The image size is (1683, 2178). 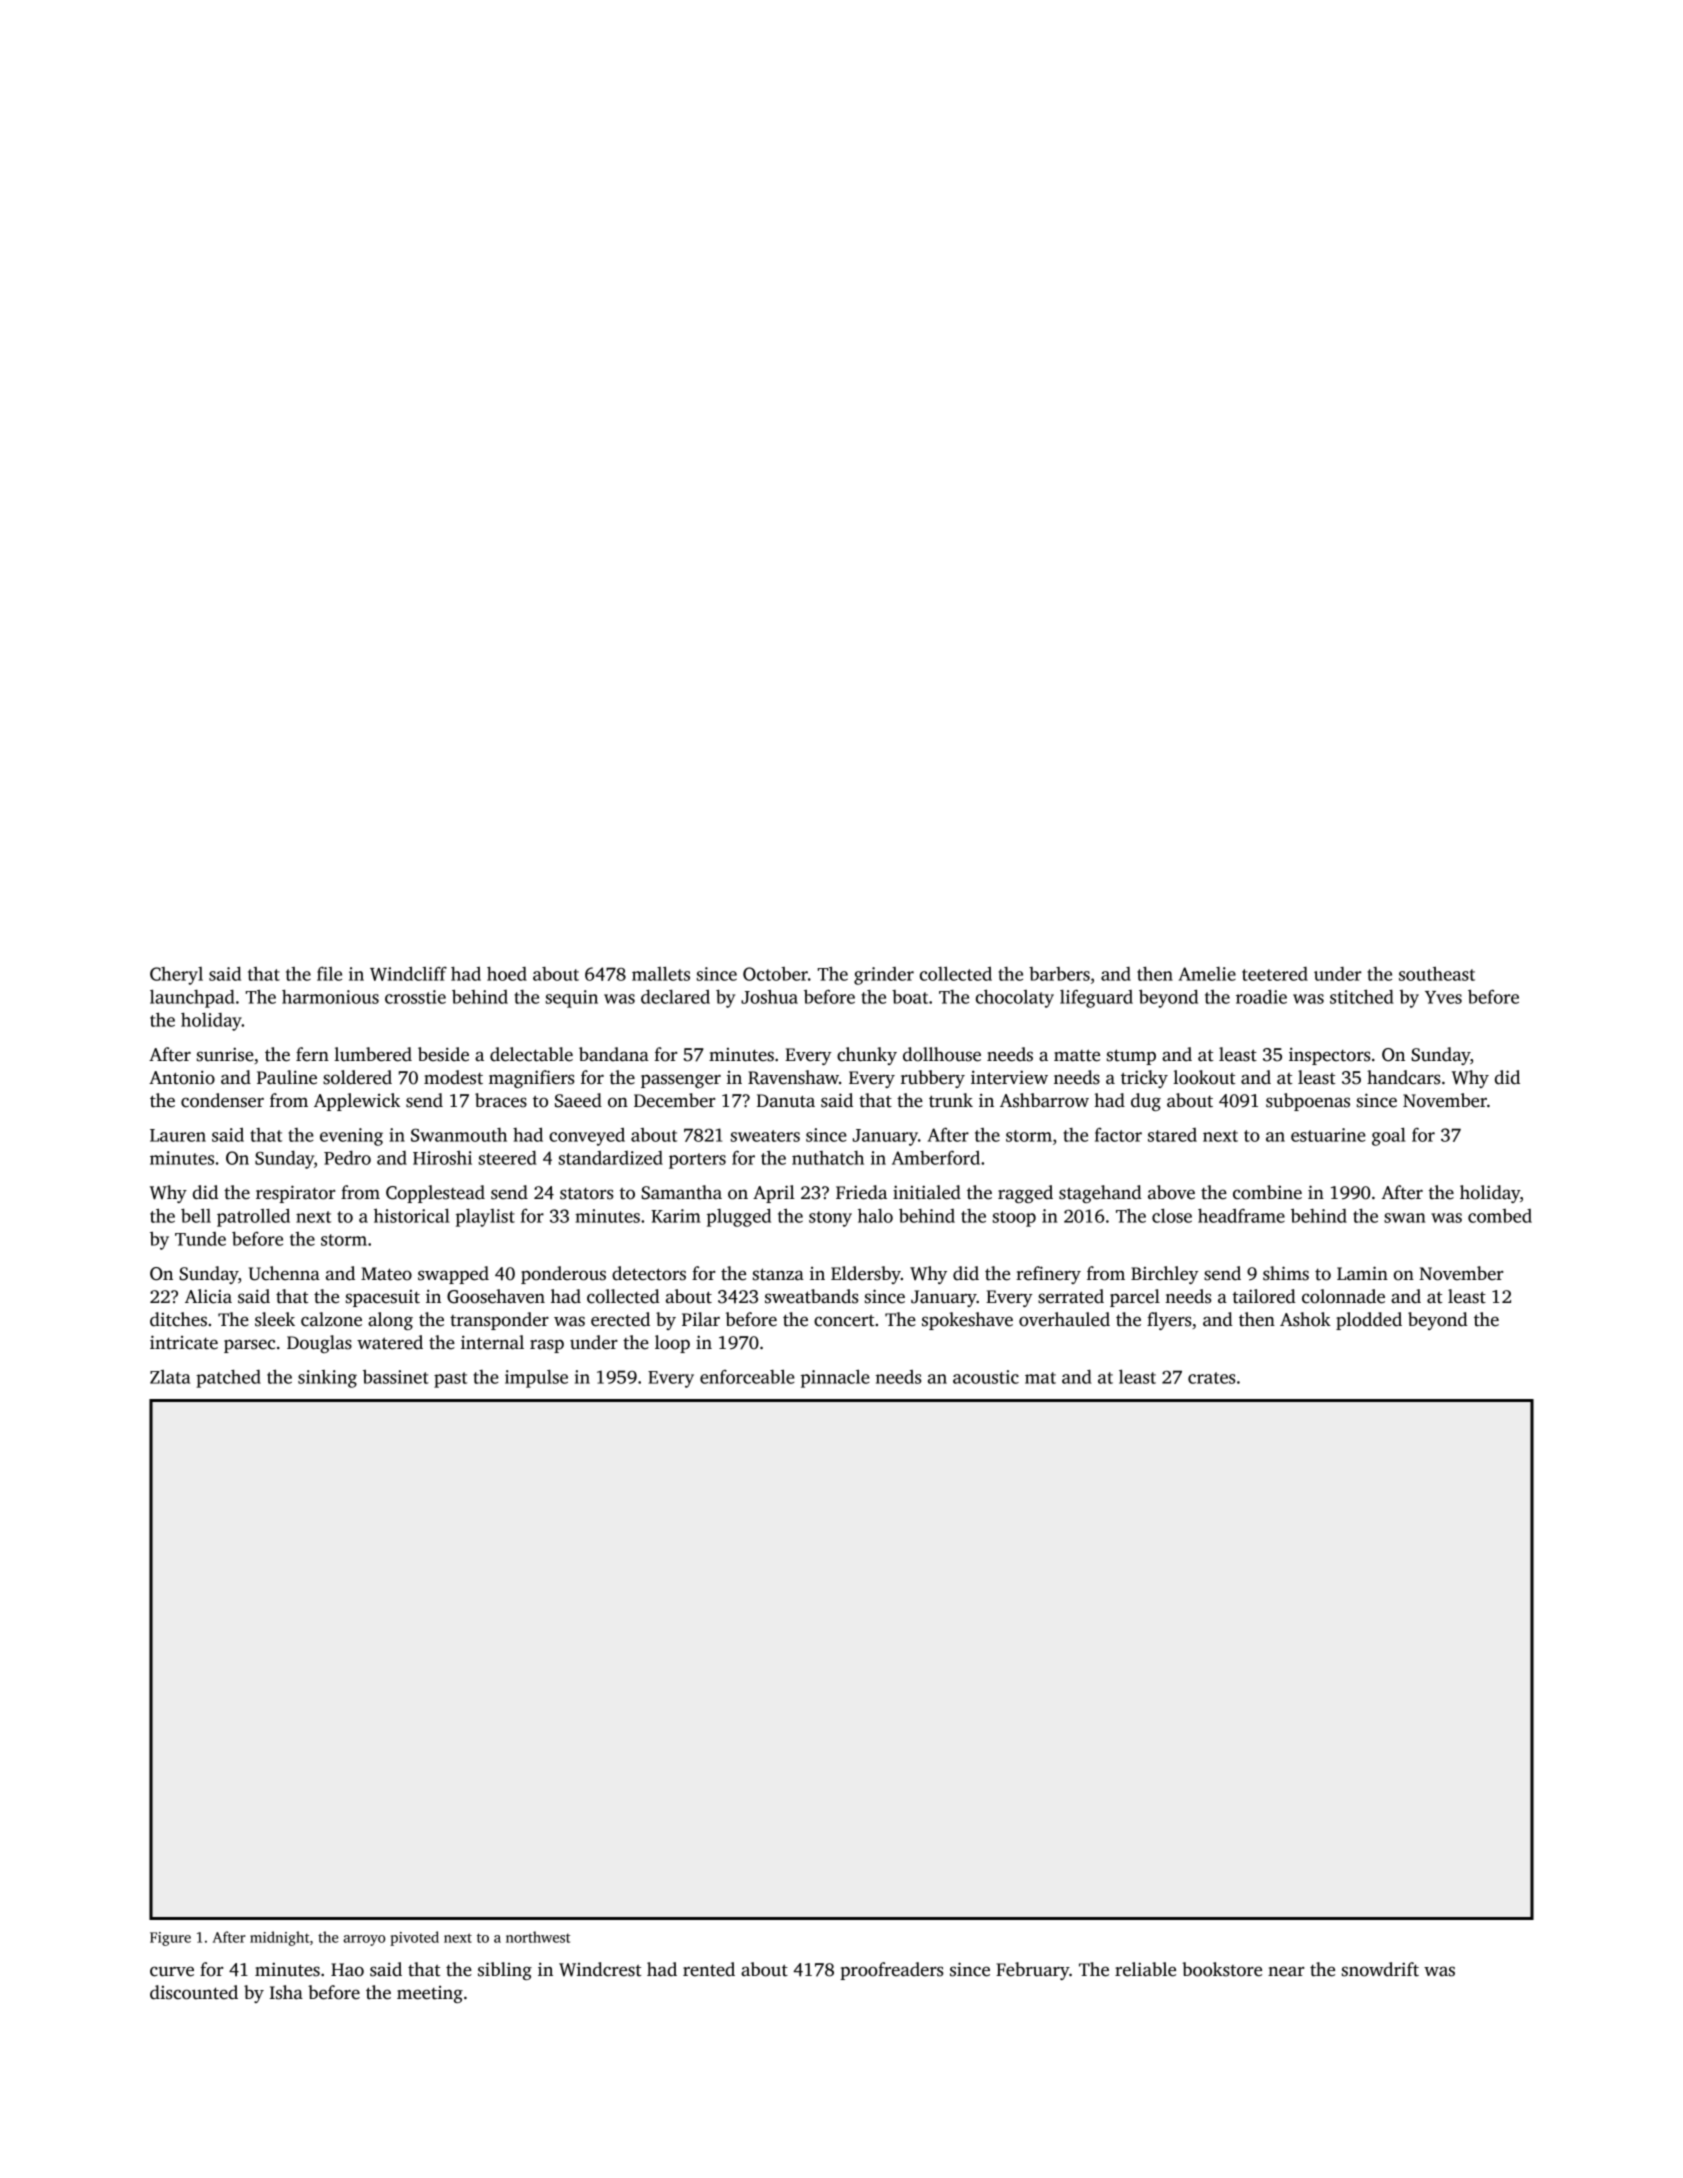 What do you see at coordinates (170, 1939) in the image?
I see `Figure` at bounding box center [170, 1939].
